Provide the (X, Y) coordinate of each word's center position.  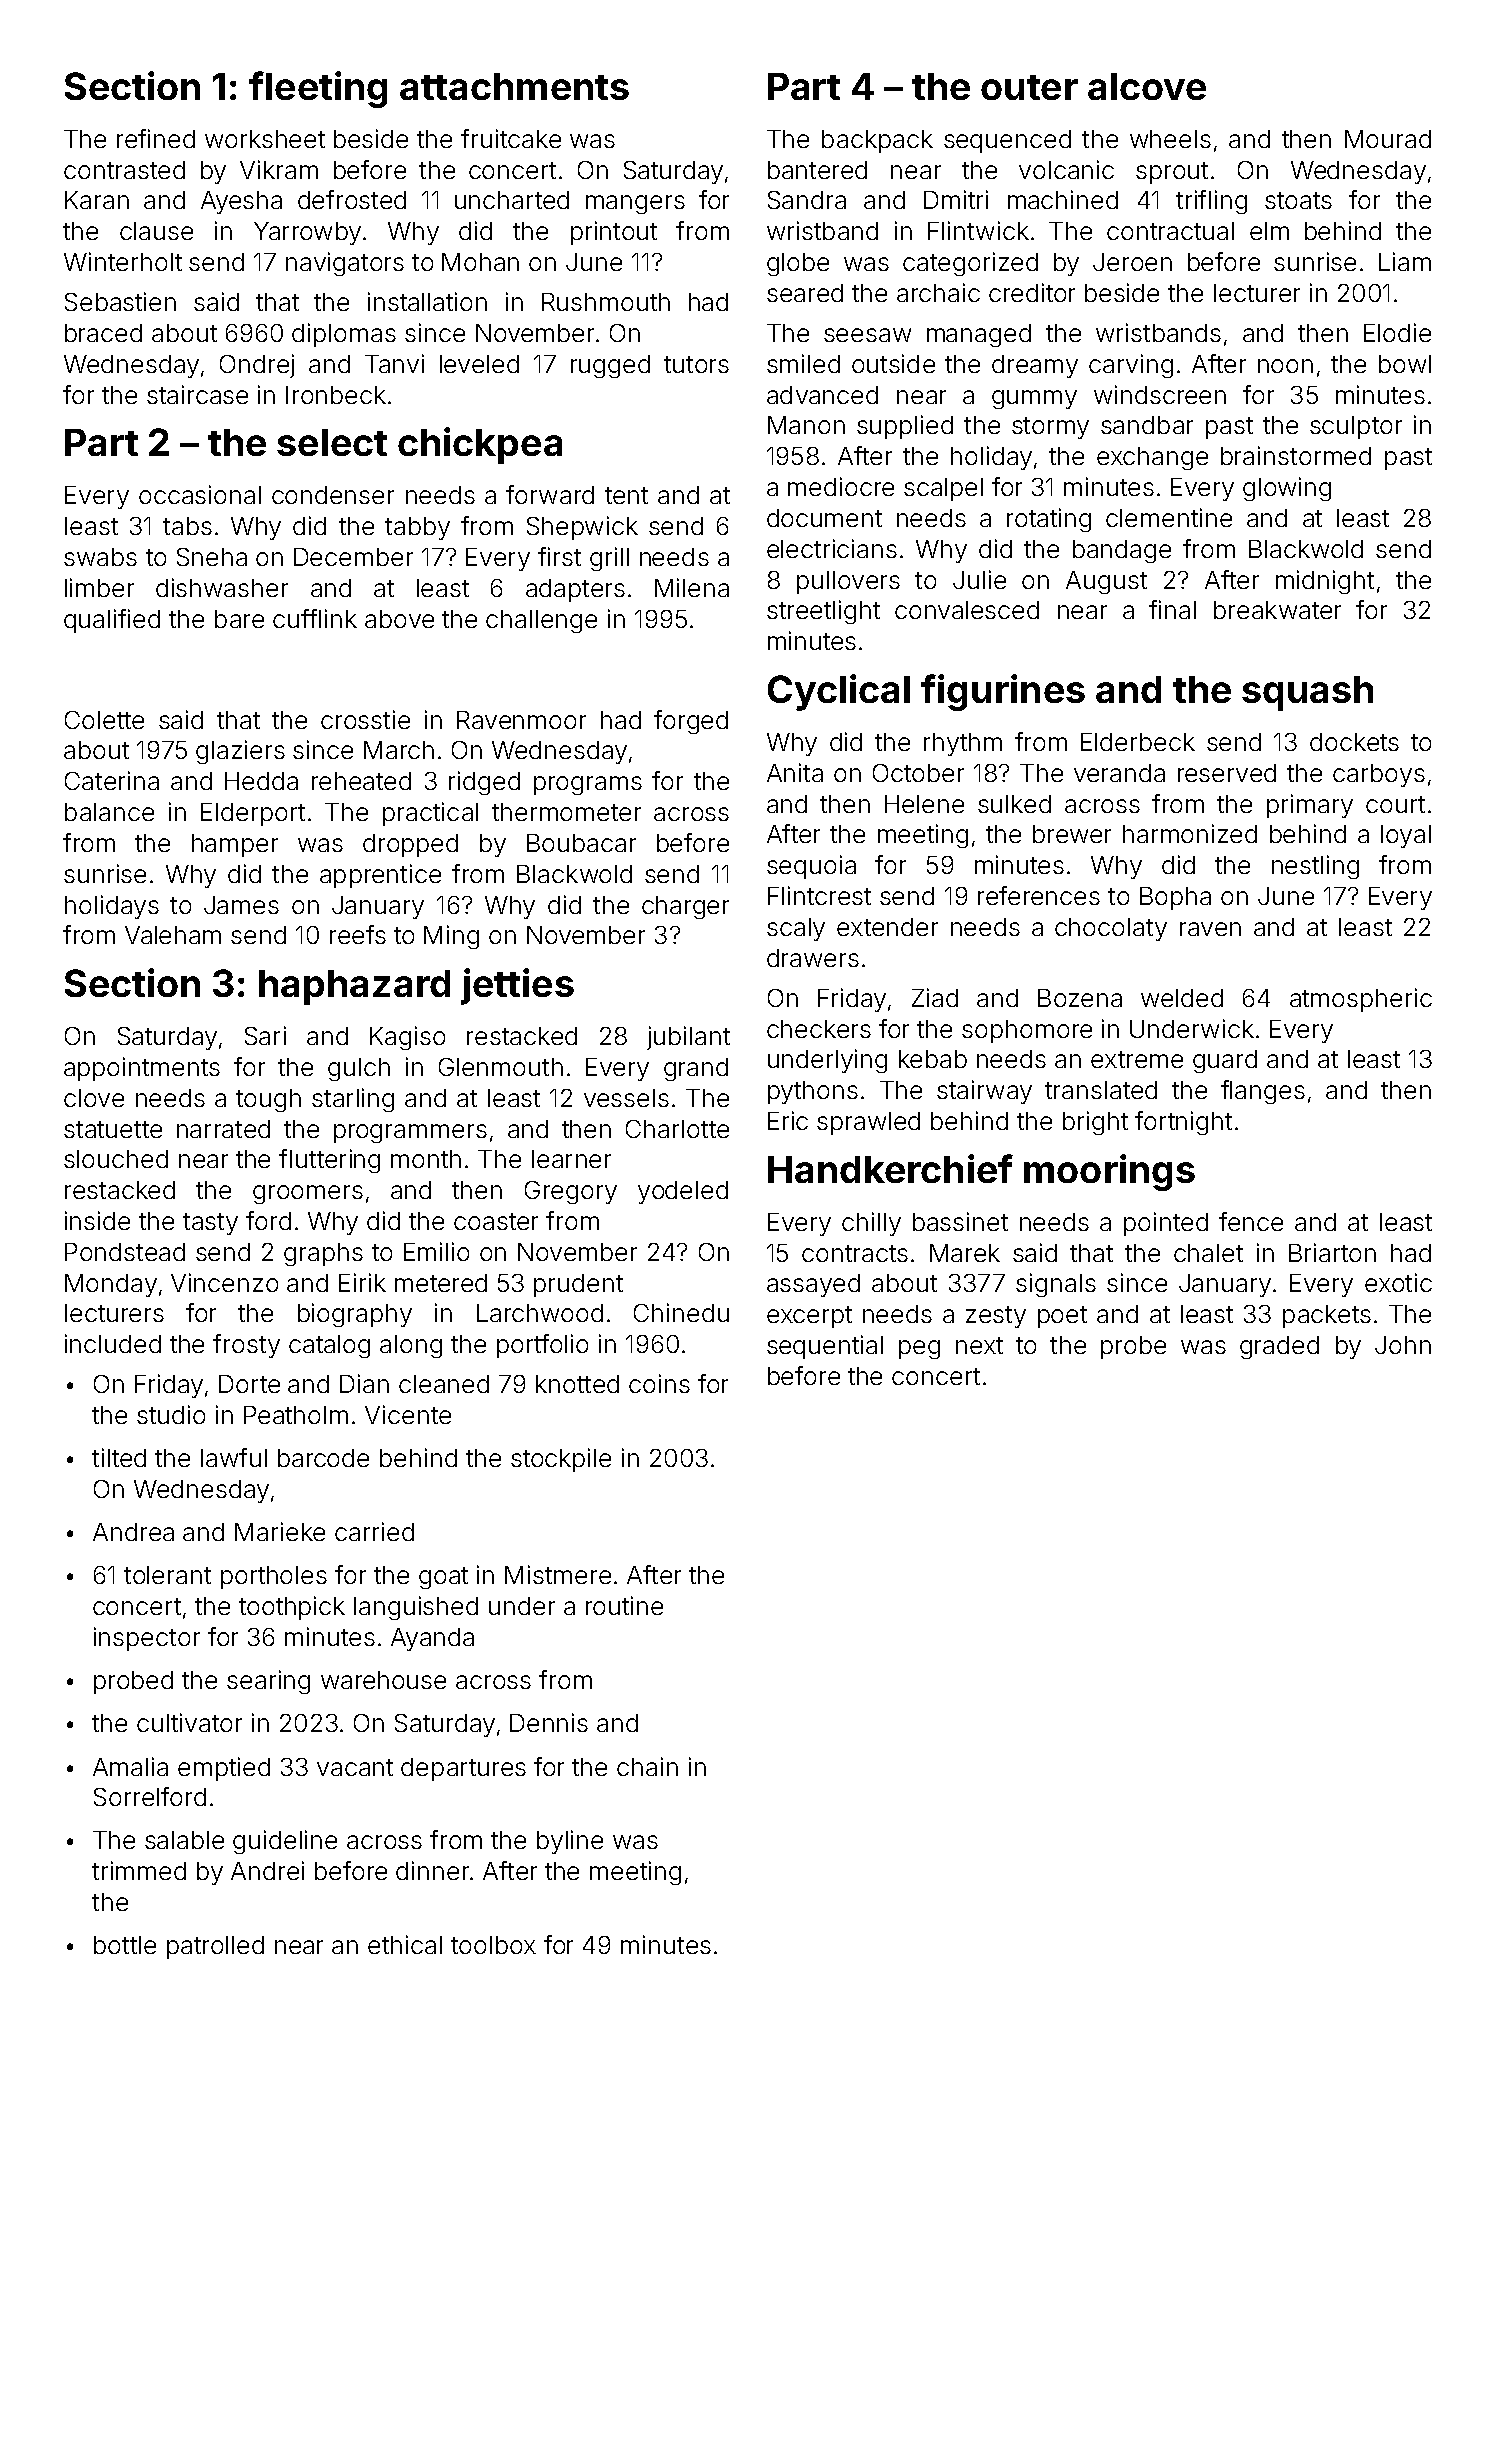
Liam (1405, 261)
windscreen (1160, 394)
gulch (359, 1069)
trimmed (139, 1870)
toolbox (493, 1945)
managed (979, 335)
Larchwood (540, 1313)
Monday (111, 1285)
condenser (333, 495)
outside (893, 363)
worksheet (265, 139)
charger (685, 907)
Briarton (1332, 1252)
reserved (1227, 773)
